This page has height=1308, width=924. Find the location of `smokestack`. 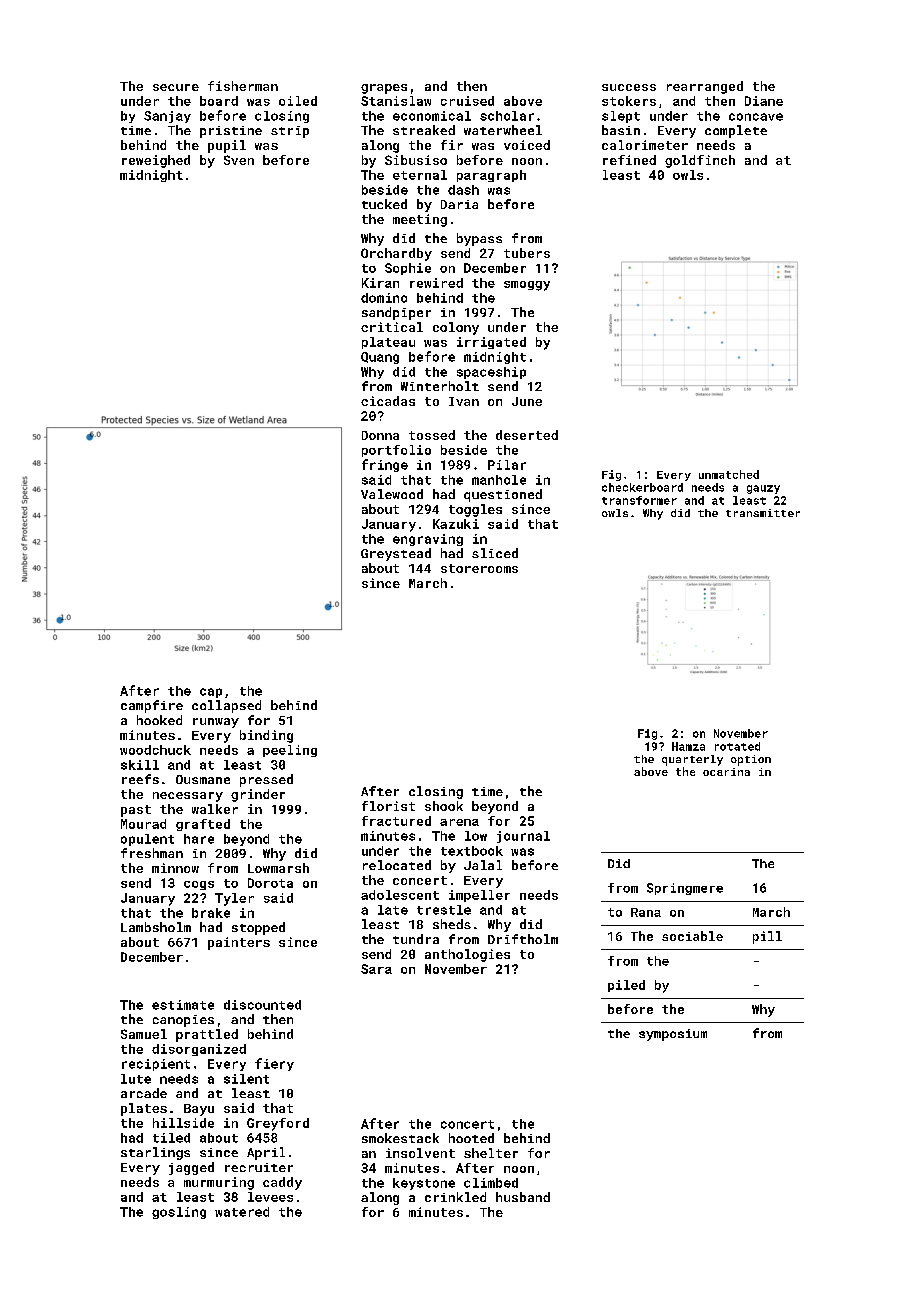

smokestack is located at coordinates (400, 1138).
